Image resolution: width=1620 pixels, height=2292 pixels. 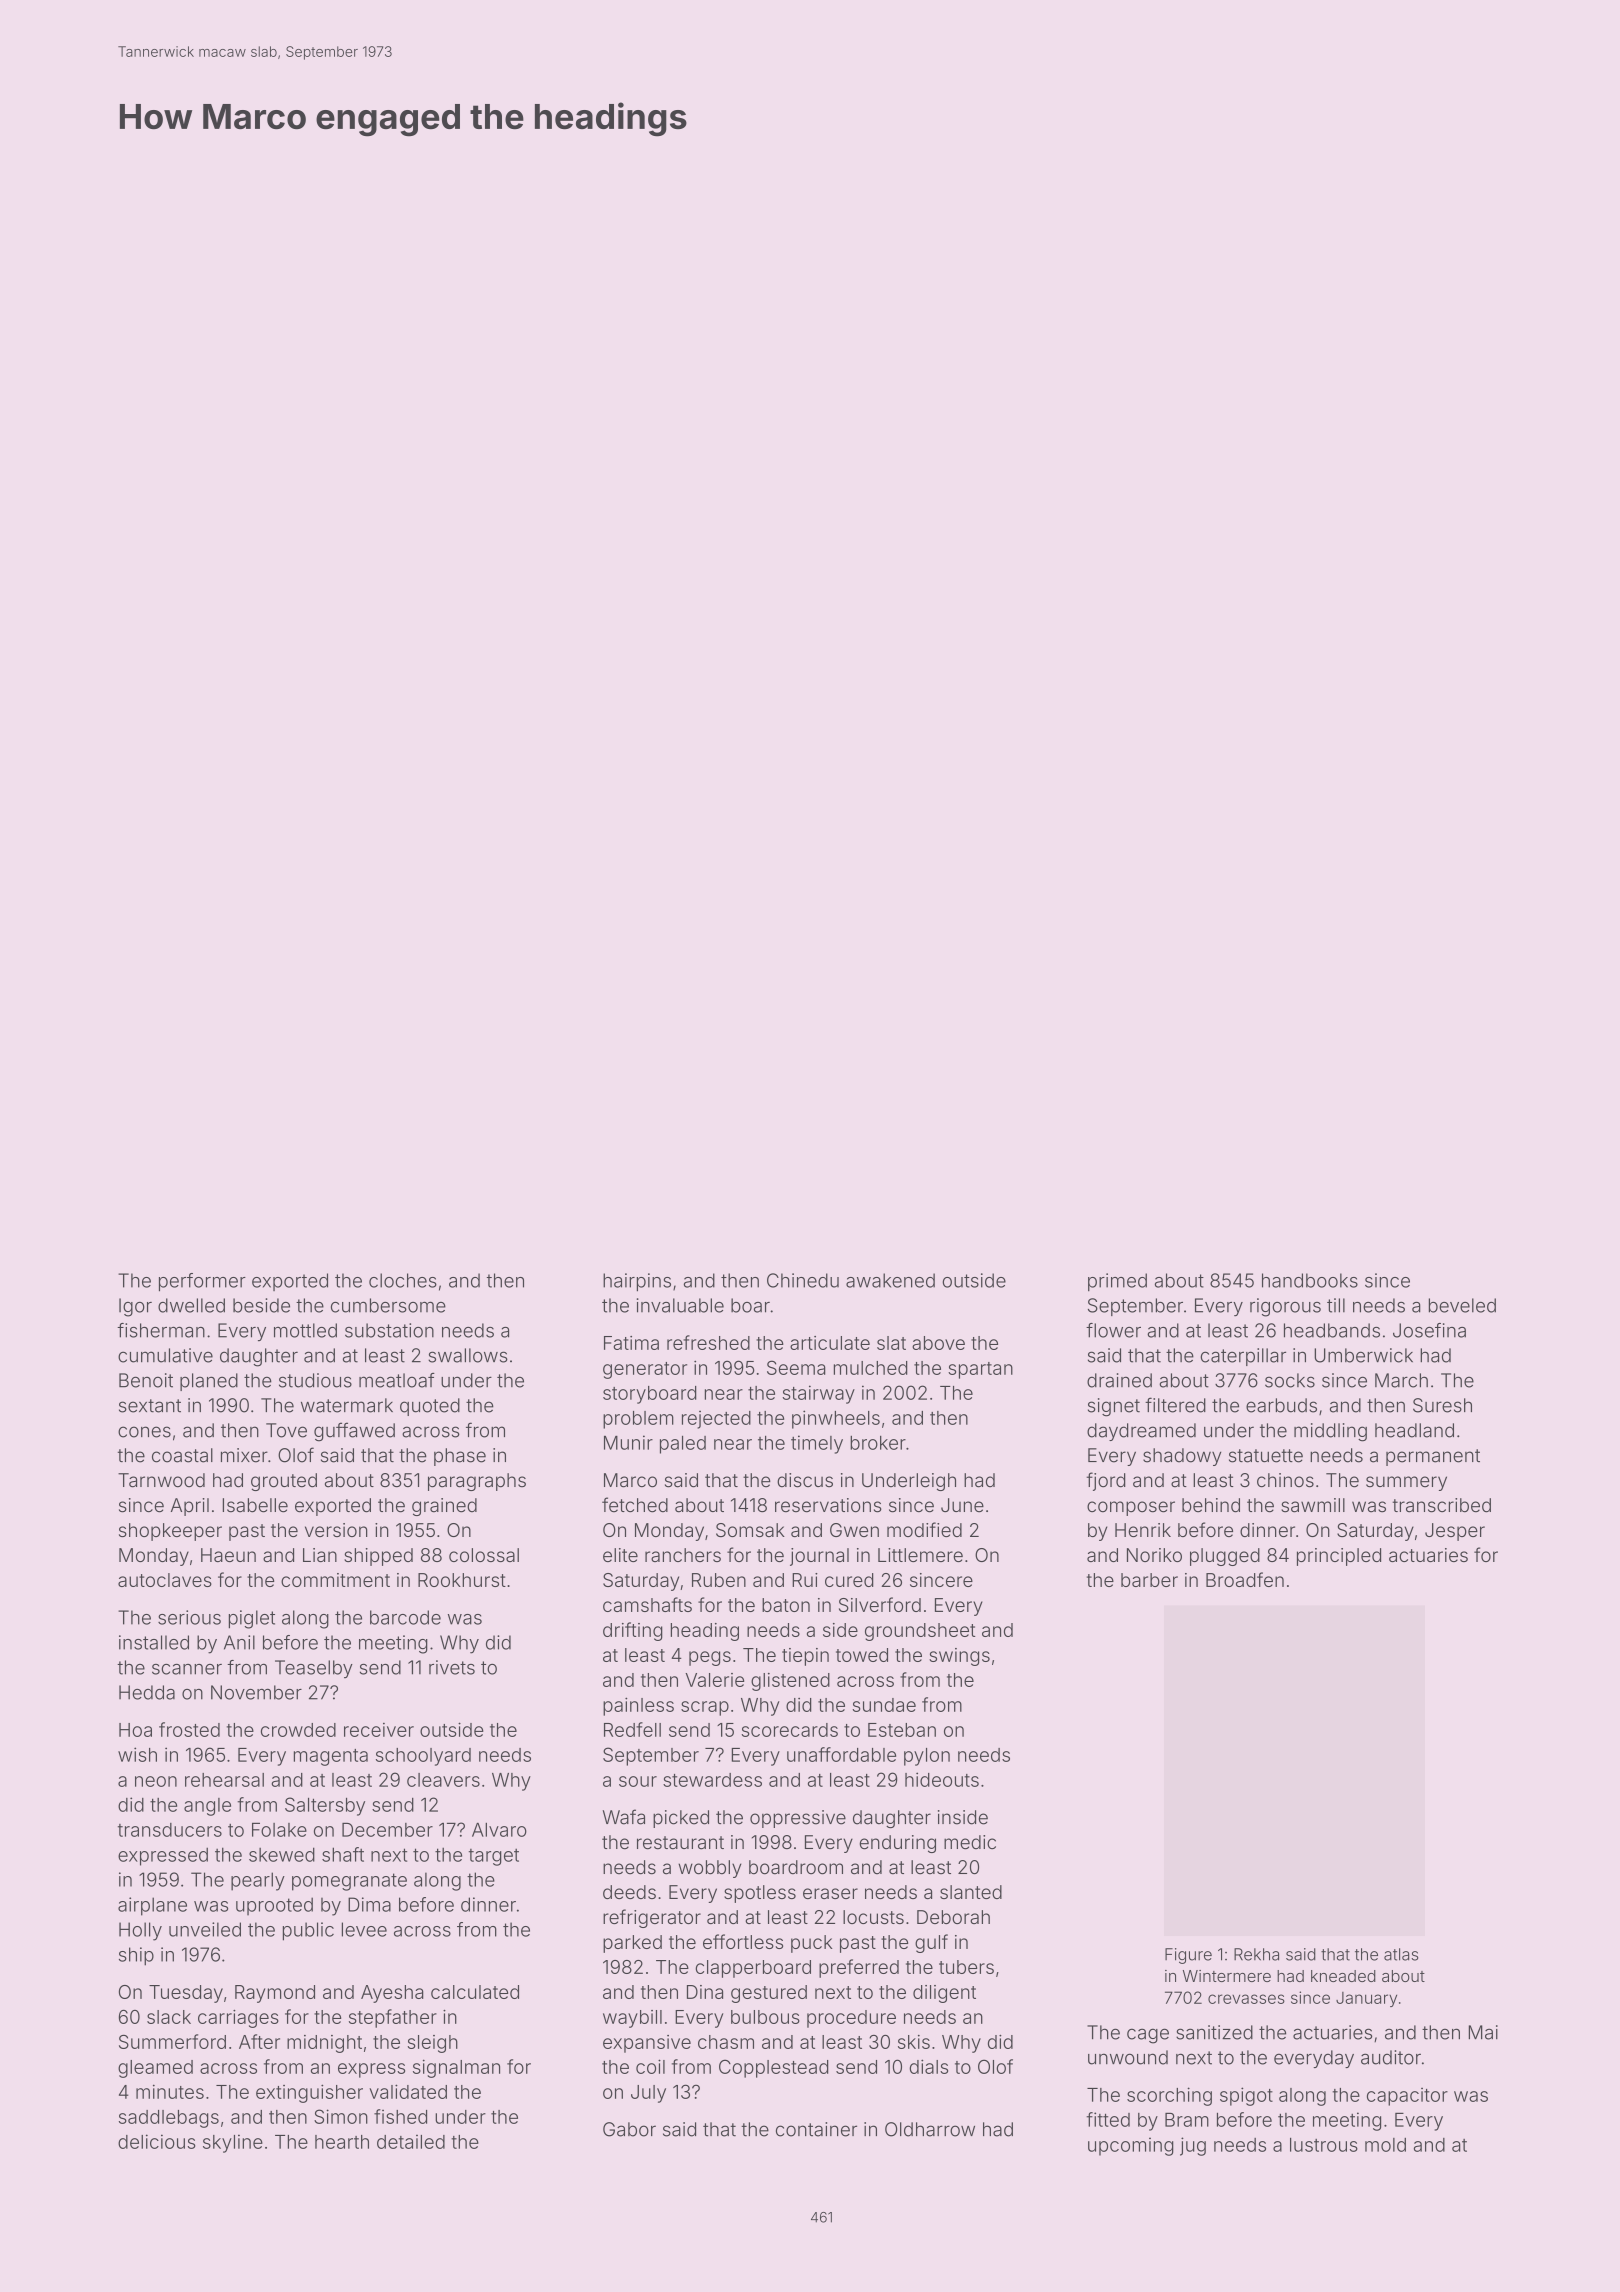 What do you see at coordinates (1154, 1555) in the screenshot?
I see `Noriko` at bounding box center [1154, 1555].
